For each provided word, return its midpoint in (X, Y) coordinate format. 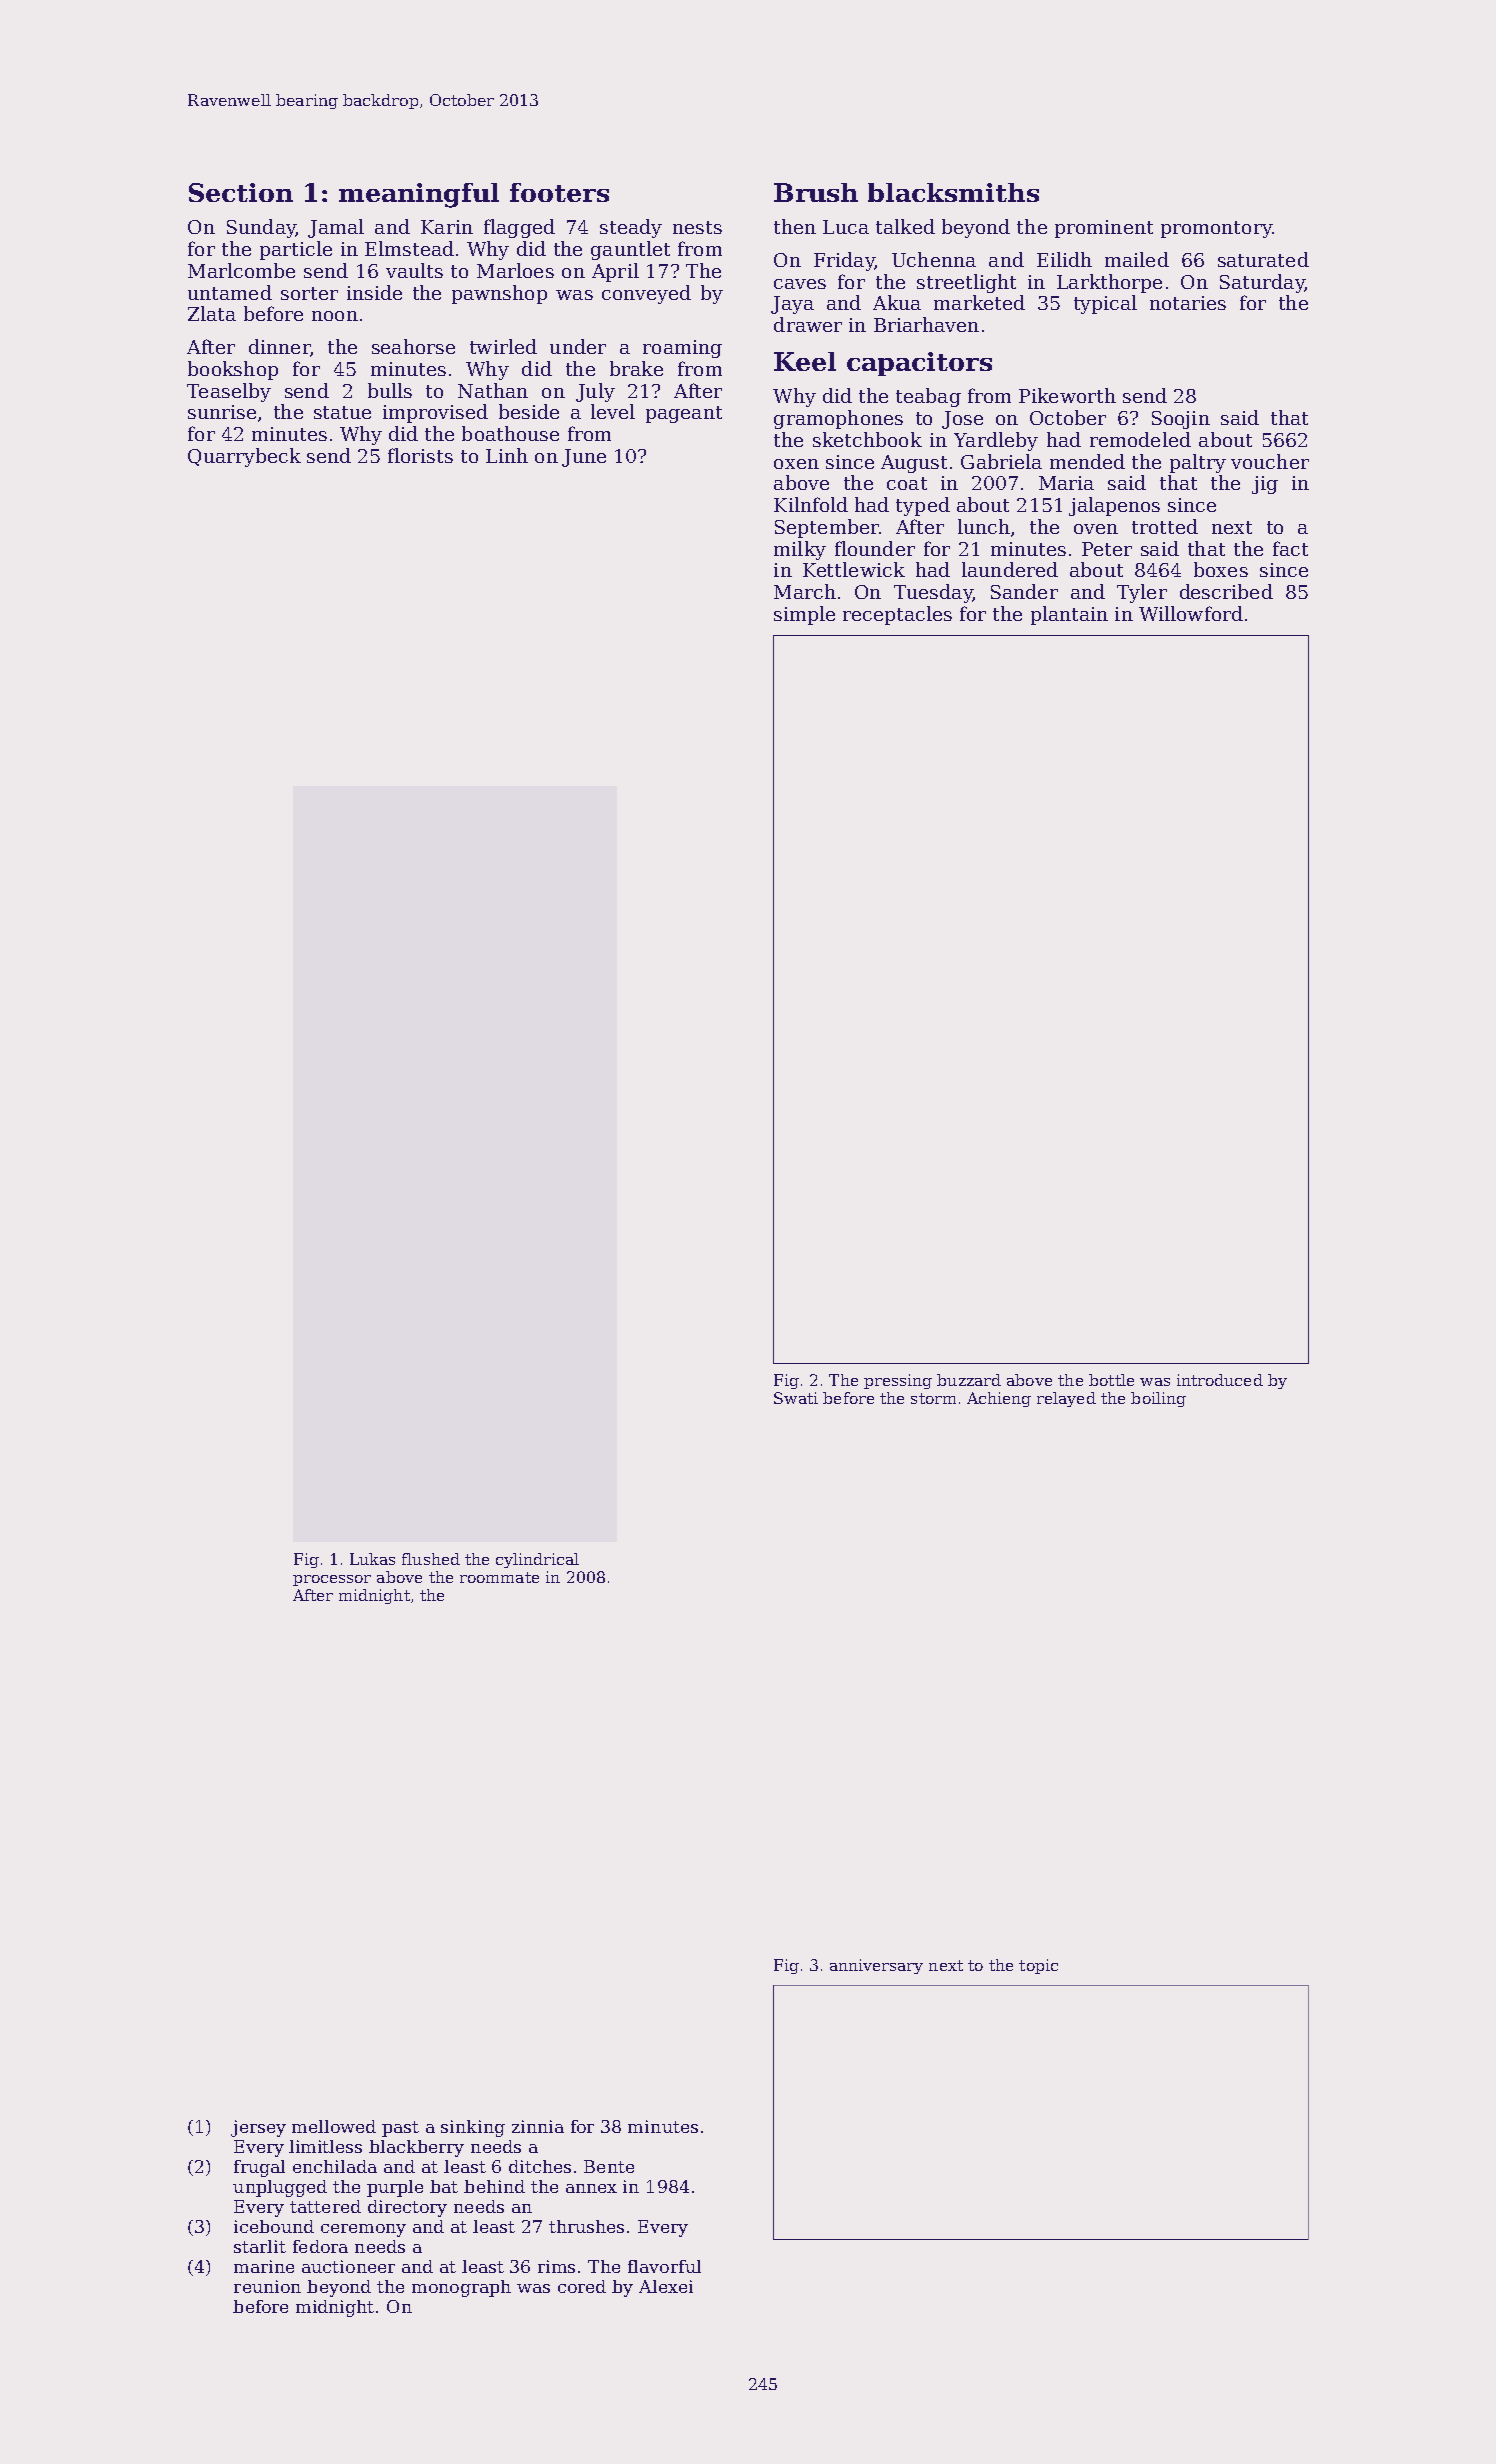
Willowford (1191, 613)
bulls (390, 390)
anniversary (876, 1966)
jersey (258, 2128)
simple (804, 615)
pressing (898, 1381)
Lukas (372, 1559)
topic (1038, 1966)
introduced (1220, 1380)
